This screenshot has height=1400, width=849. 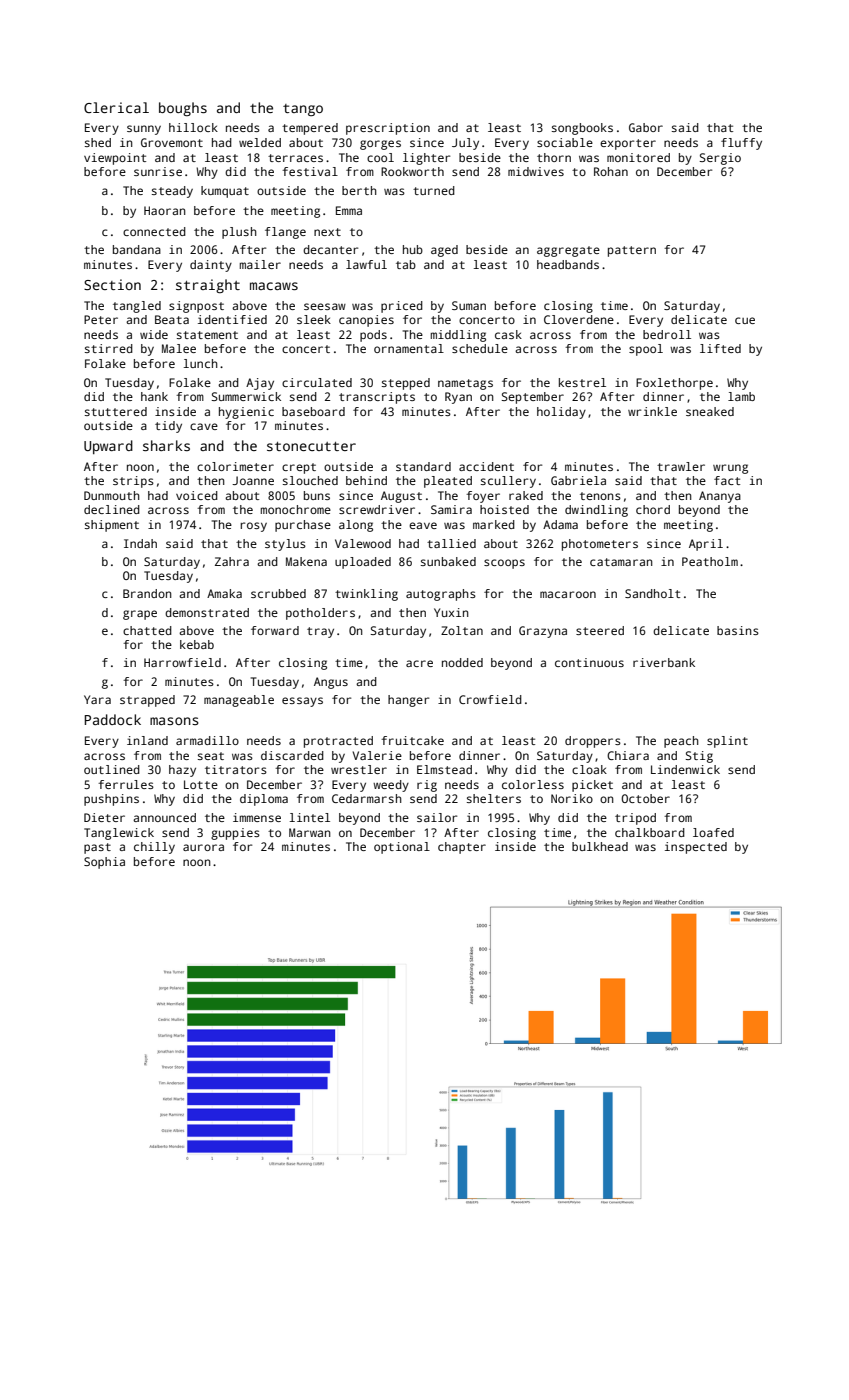 What do you see at coordinates (109, 348) in the screenshot?
I see `stirred` at bounding box center [109, 348].
